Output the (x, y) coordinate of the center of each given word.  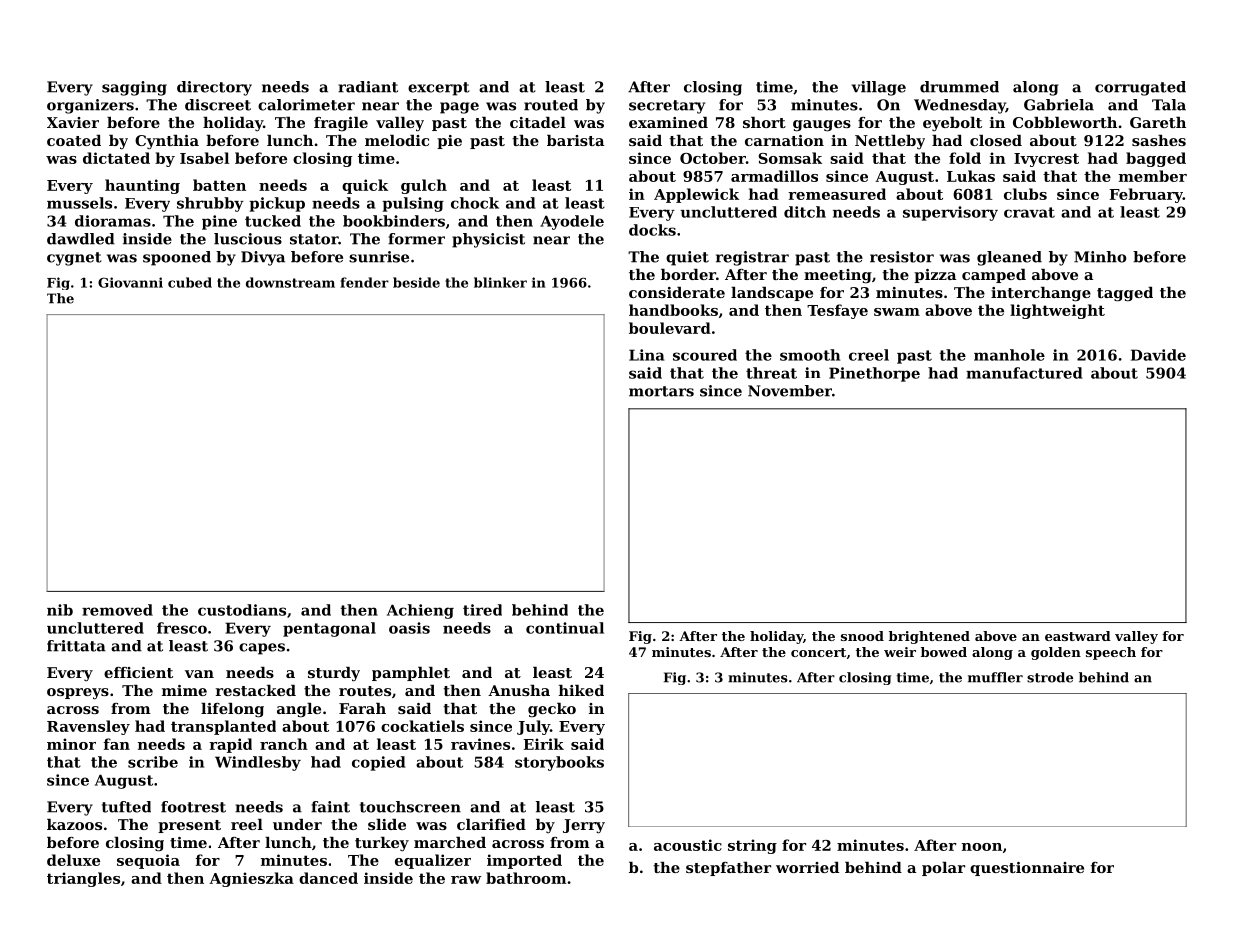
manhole (1009, 355)
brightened (929, 637)
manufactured (1024, 373)
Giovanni (130, 282)
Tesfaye (837, 311)
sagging (134, 88)
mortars (661, 391)
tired (482, 610)
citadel (538, 122)
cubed (190, 282)
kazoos (74, 824)
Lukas (971, 176)
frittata (76, 646)
